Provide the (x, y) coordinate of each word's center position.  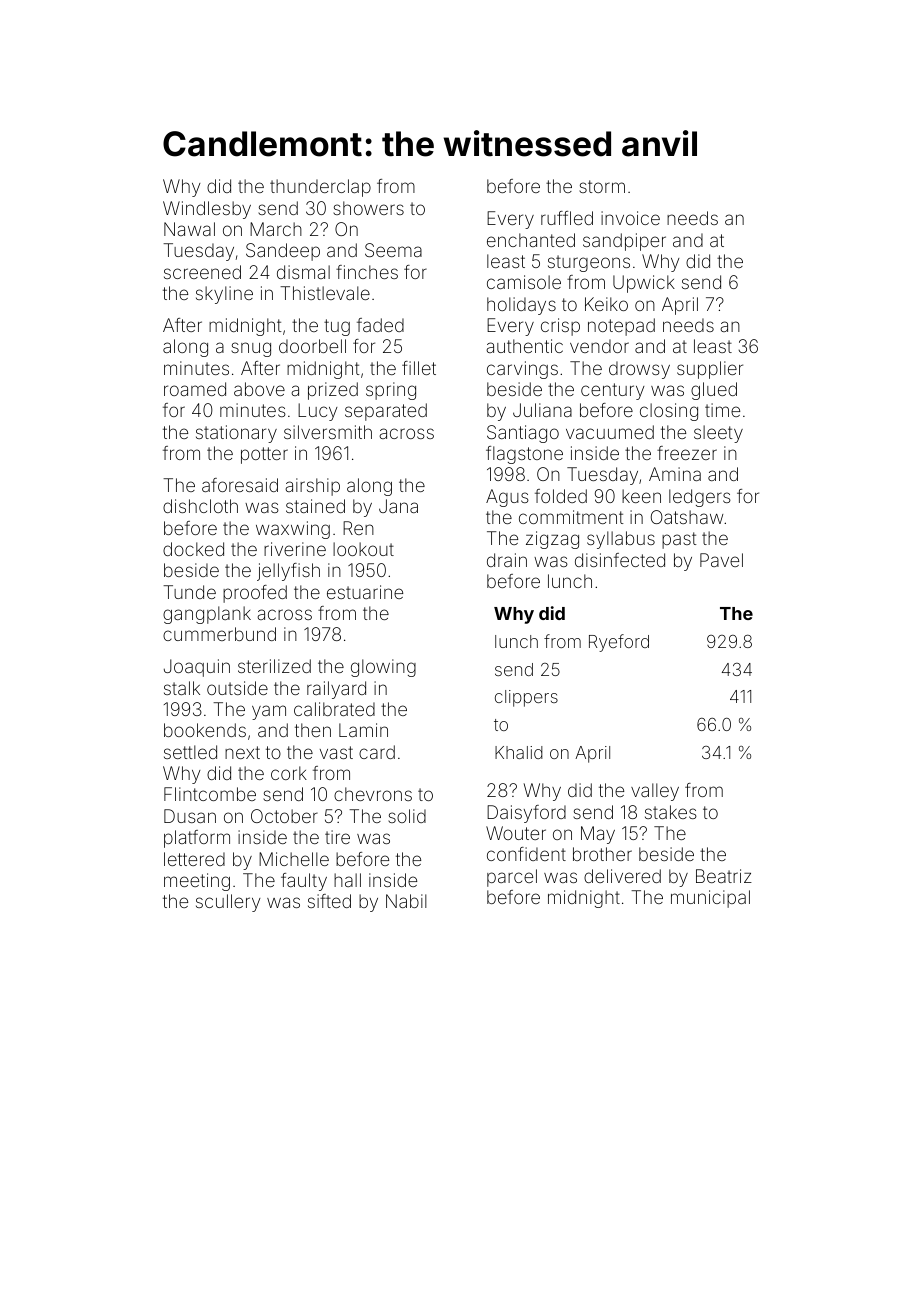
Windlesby (207, 210)
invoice (630, 218)
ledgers (700, 498)
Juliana (542, 410)
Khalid (519, 752)
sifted (329, 901)
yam (269, 712)
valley (655, 792)
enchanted (531, 240)
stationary (236, 434)
